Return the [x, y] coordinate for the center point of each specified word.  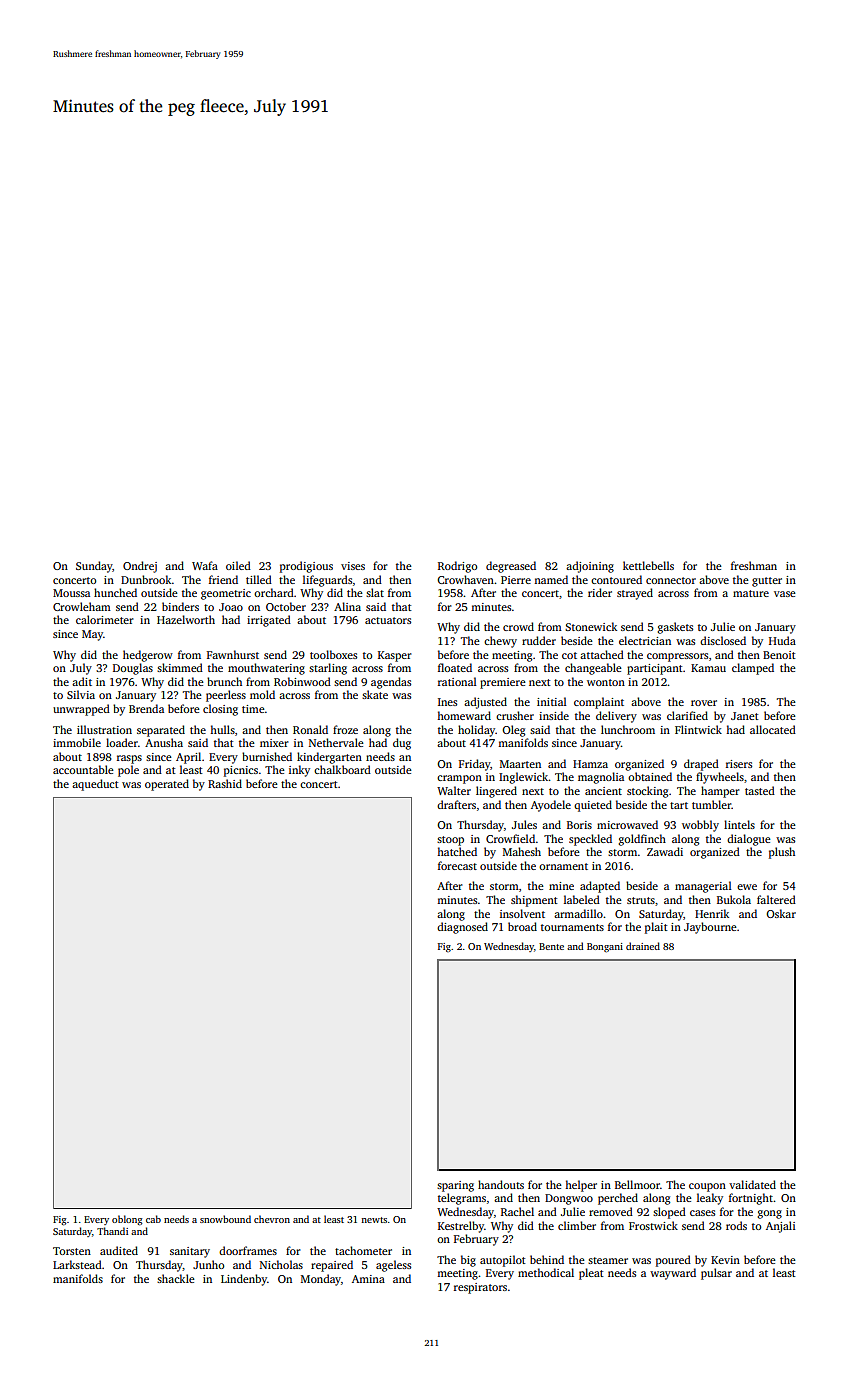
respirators [480, 1288]
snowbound [225, 1219]
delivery [616, 717]
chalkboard [342, 769]
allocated [773, 729]
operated [167, 785]
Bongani [605, 948]
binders [180, 606]
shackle [176, 1278]
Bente [551, 946]
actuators [388, 620]
